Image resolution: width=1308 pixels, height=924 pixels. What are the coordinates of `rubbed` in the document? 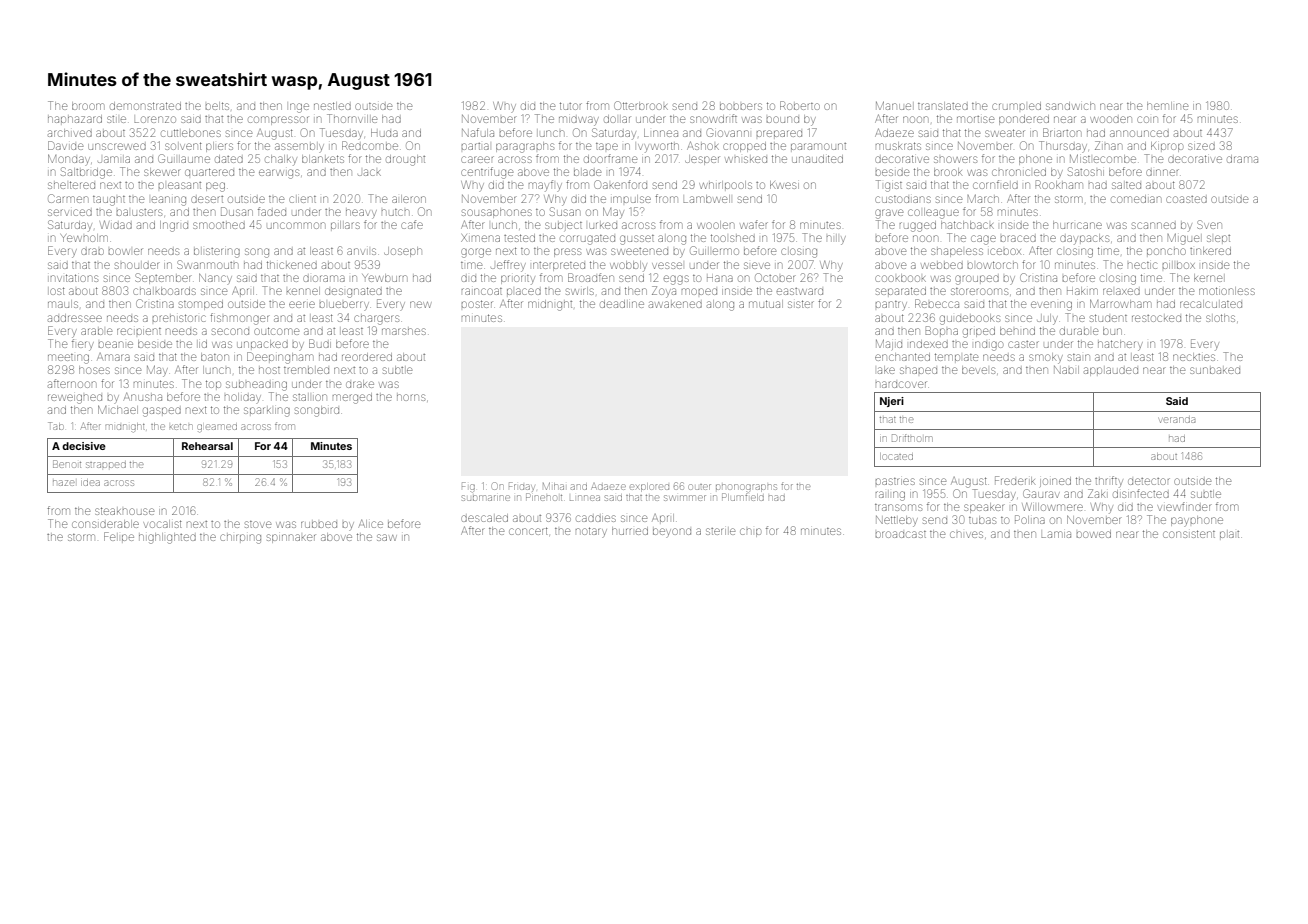 It's located at (319, 524).
